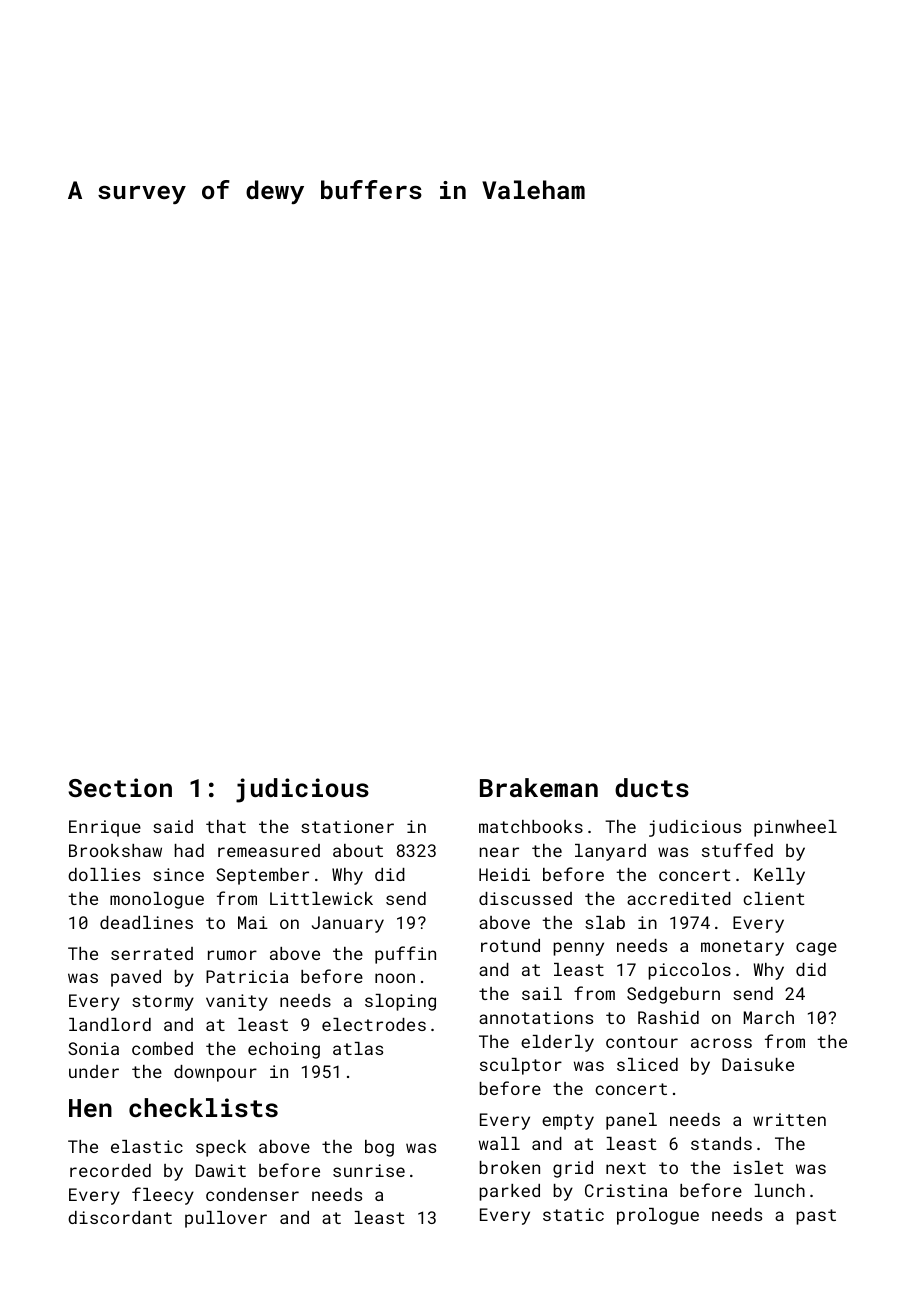 The height and width of the document is (1311, 924). I want to click on speck, so click(221, 1148).
